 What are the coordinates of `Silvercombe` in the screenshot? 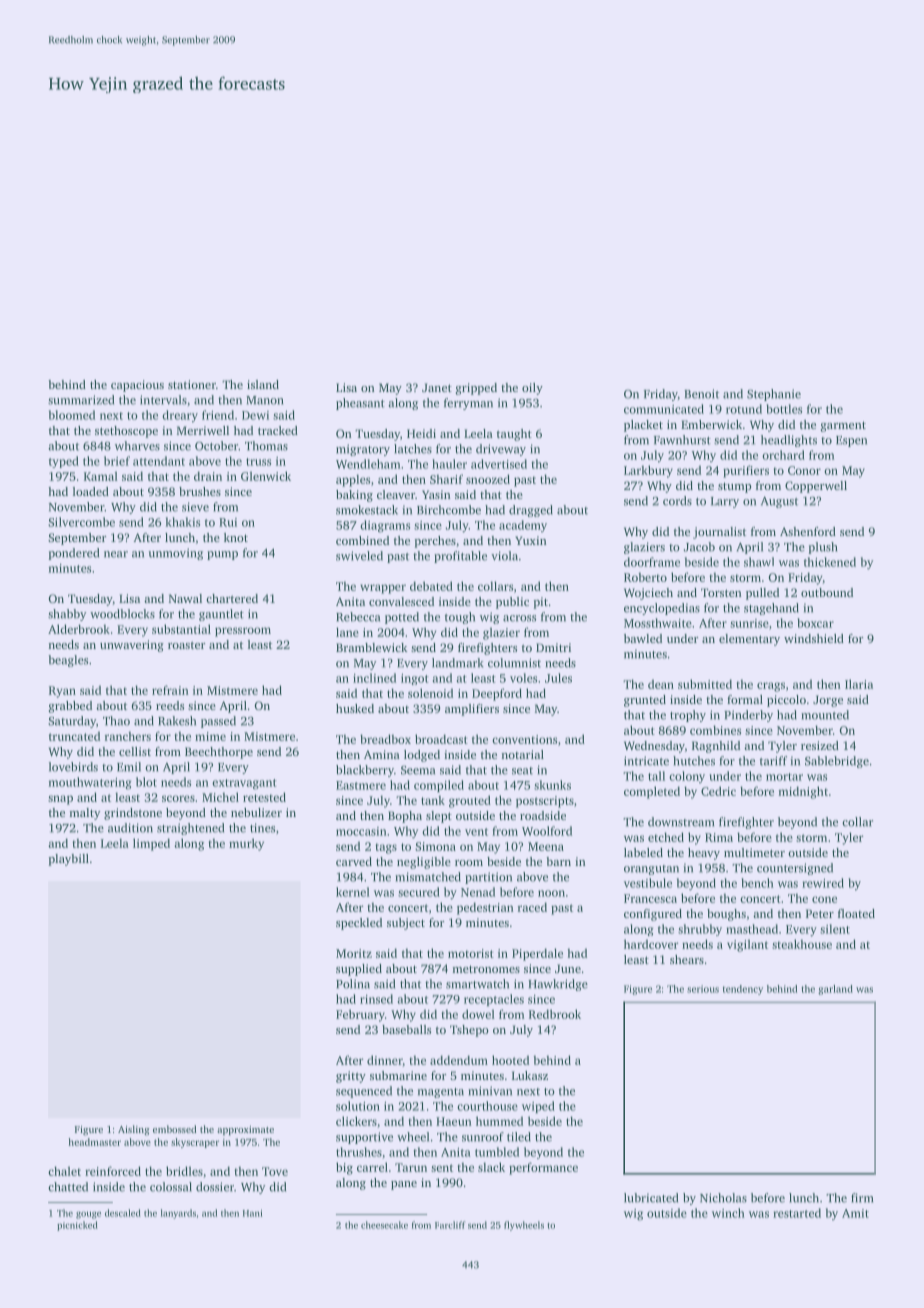 It's located at (81, 522).
